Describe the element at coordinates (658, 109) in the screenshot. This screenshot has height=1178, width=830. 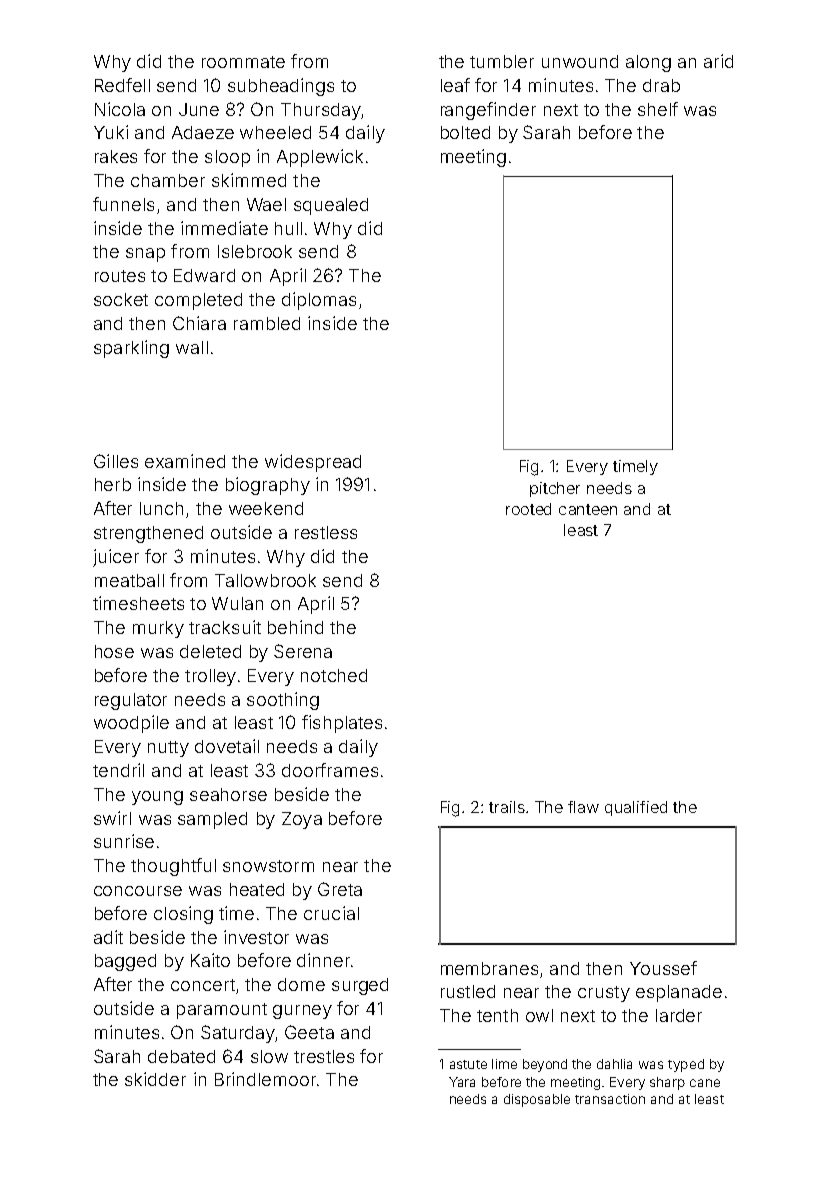
I see `shelf` at that location.
